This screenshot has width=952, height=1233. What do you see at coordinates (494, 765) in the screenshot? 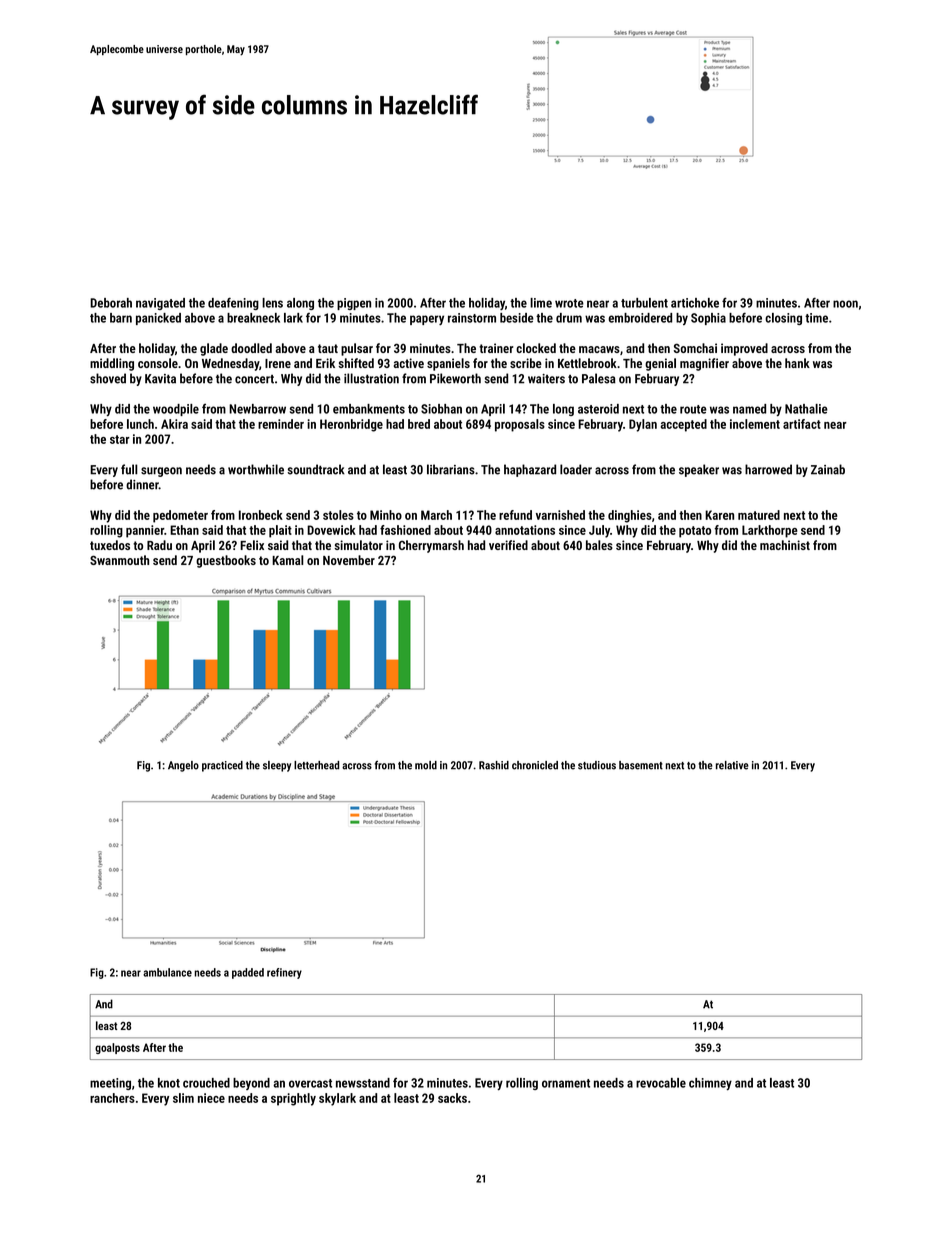
I see `Rashid` at bounding box center [494, 765].
